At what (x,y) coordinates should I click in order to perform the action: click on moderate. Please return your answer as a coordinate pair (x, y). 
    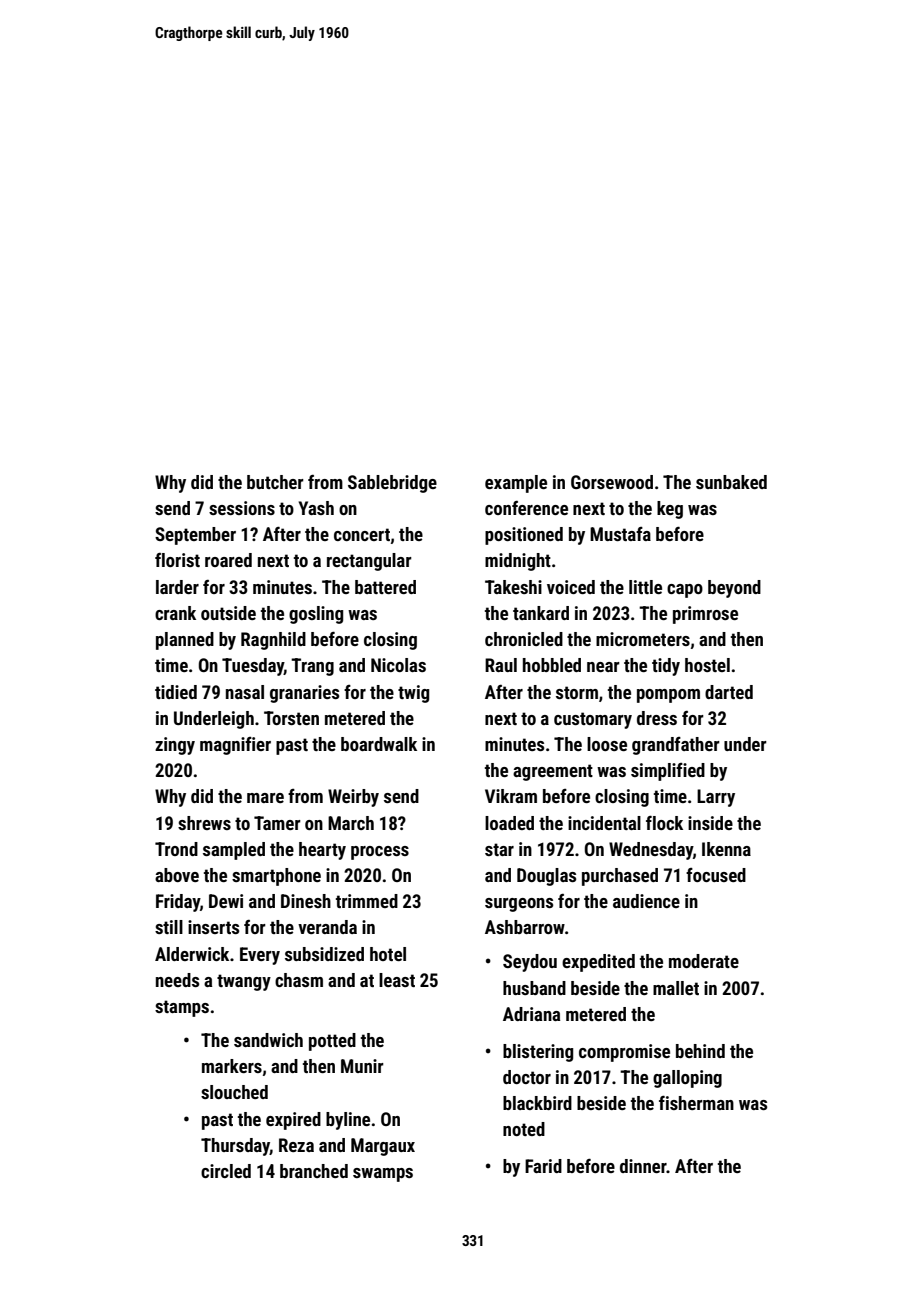
    Looking at the image, I should click on (704, 961).
